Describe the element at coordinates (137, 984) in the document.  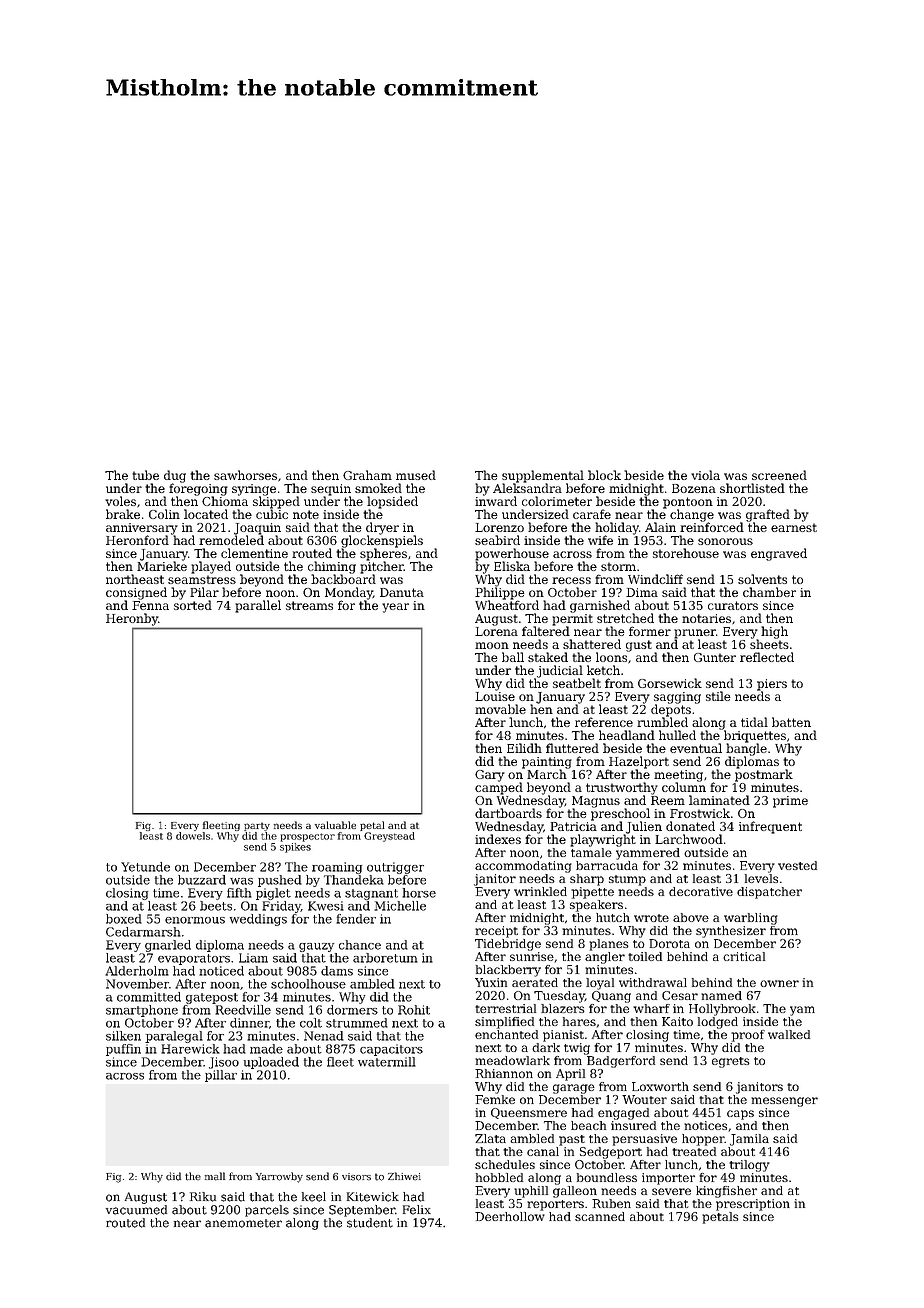
I see `November` at that location.
